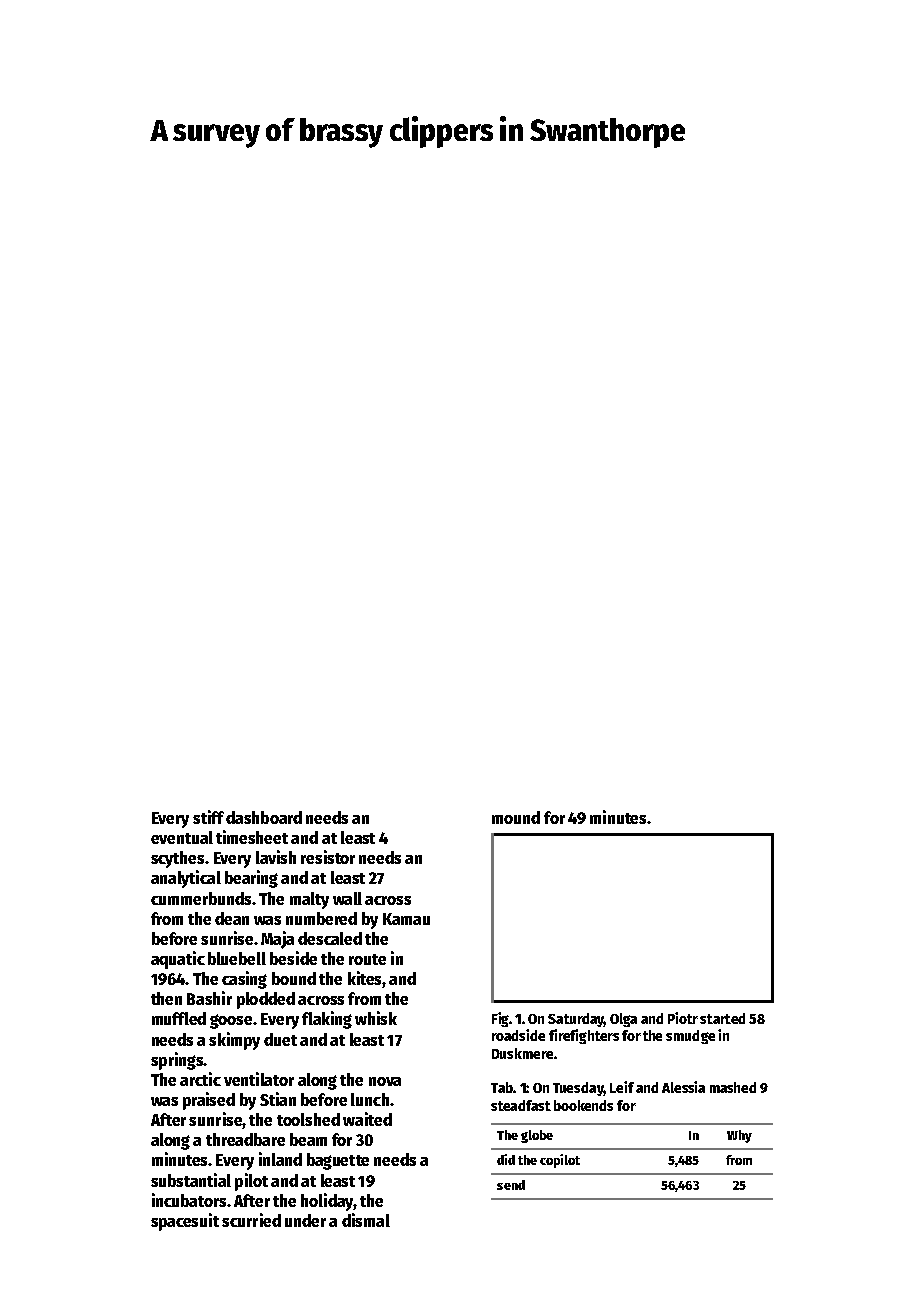 The height and width of the screenshot is (1311, 924). Describe the element at coordinates (370, 1099) in the screenshot. I see `lunch` at that location.
